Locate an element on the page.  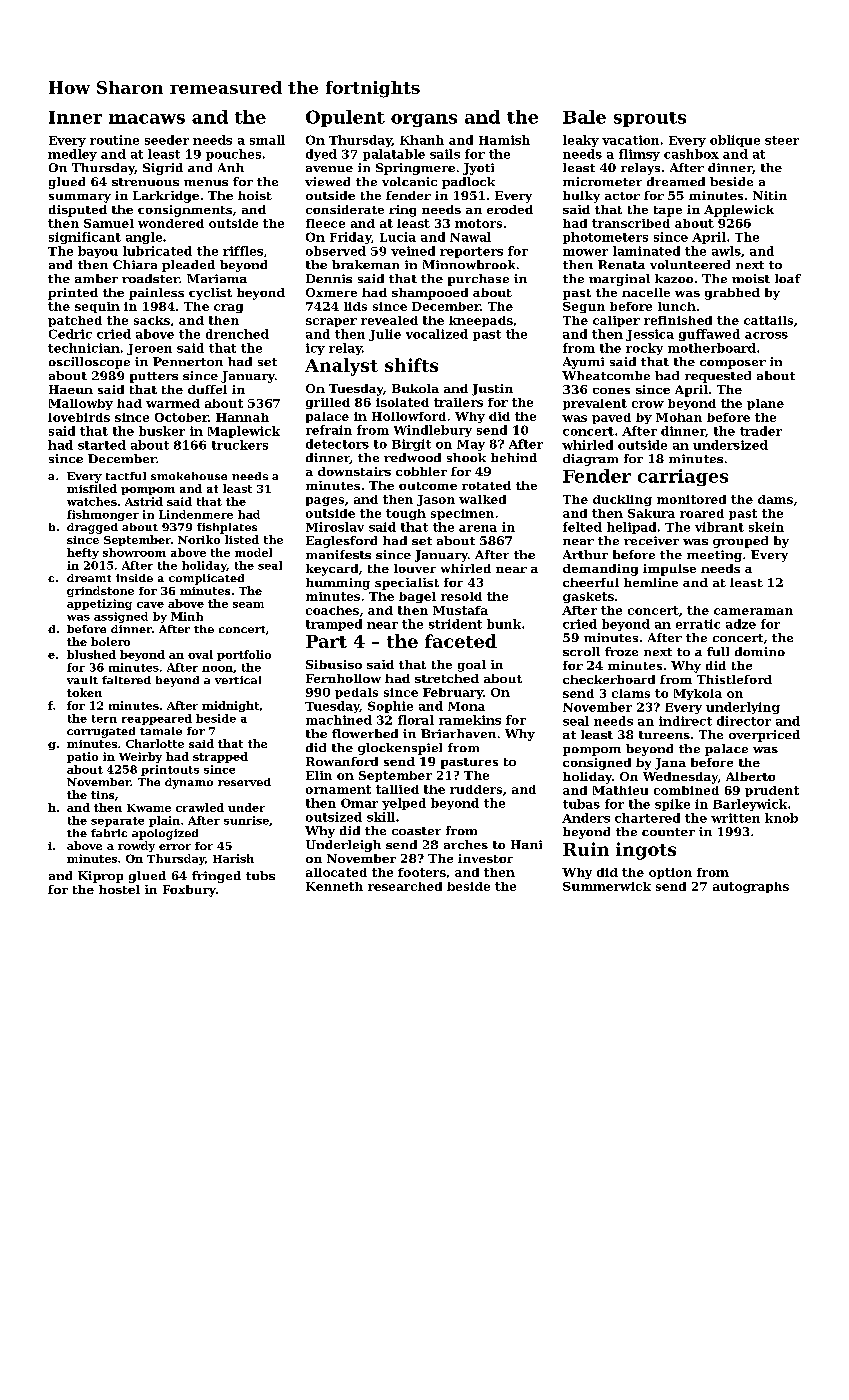
diagram is located at coordinates (590, 460).
